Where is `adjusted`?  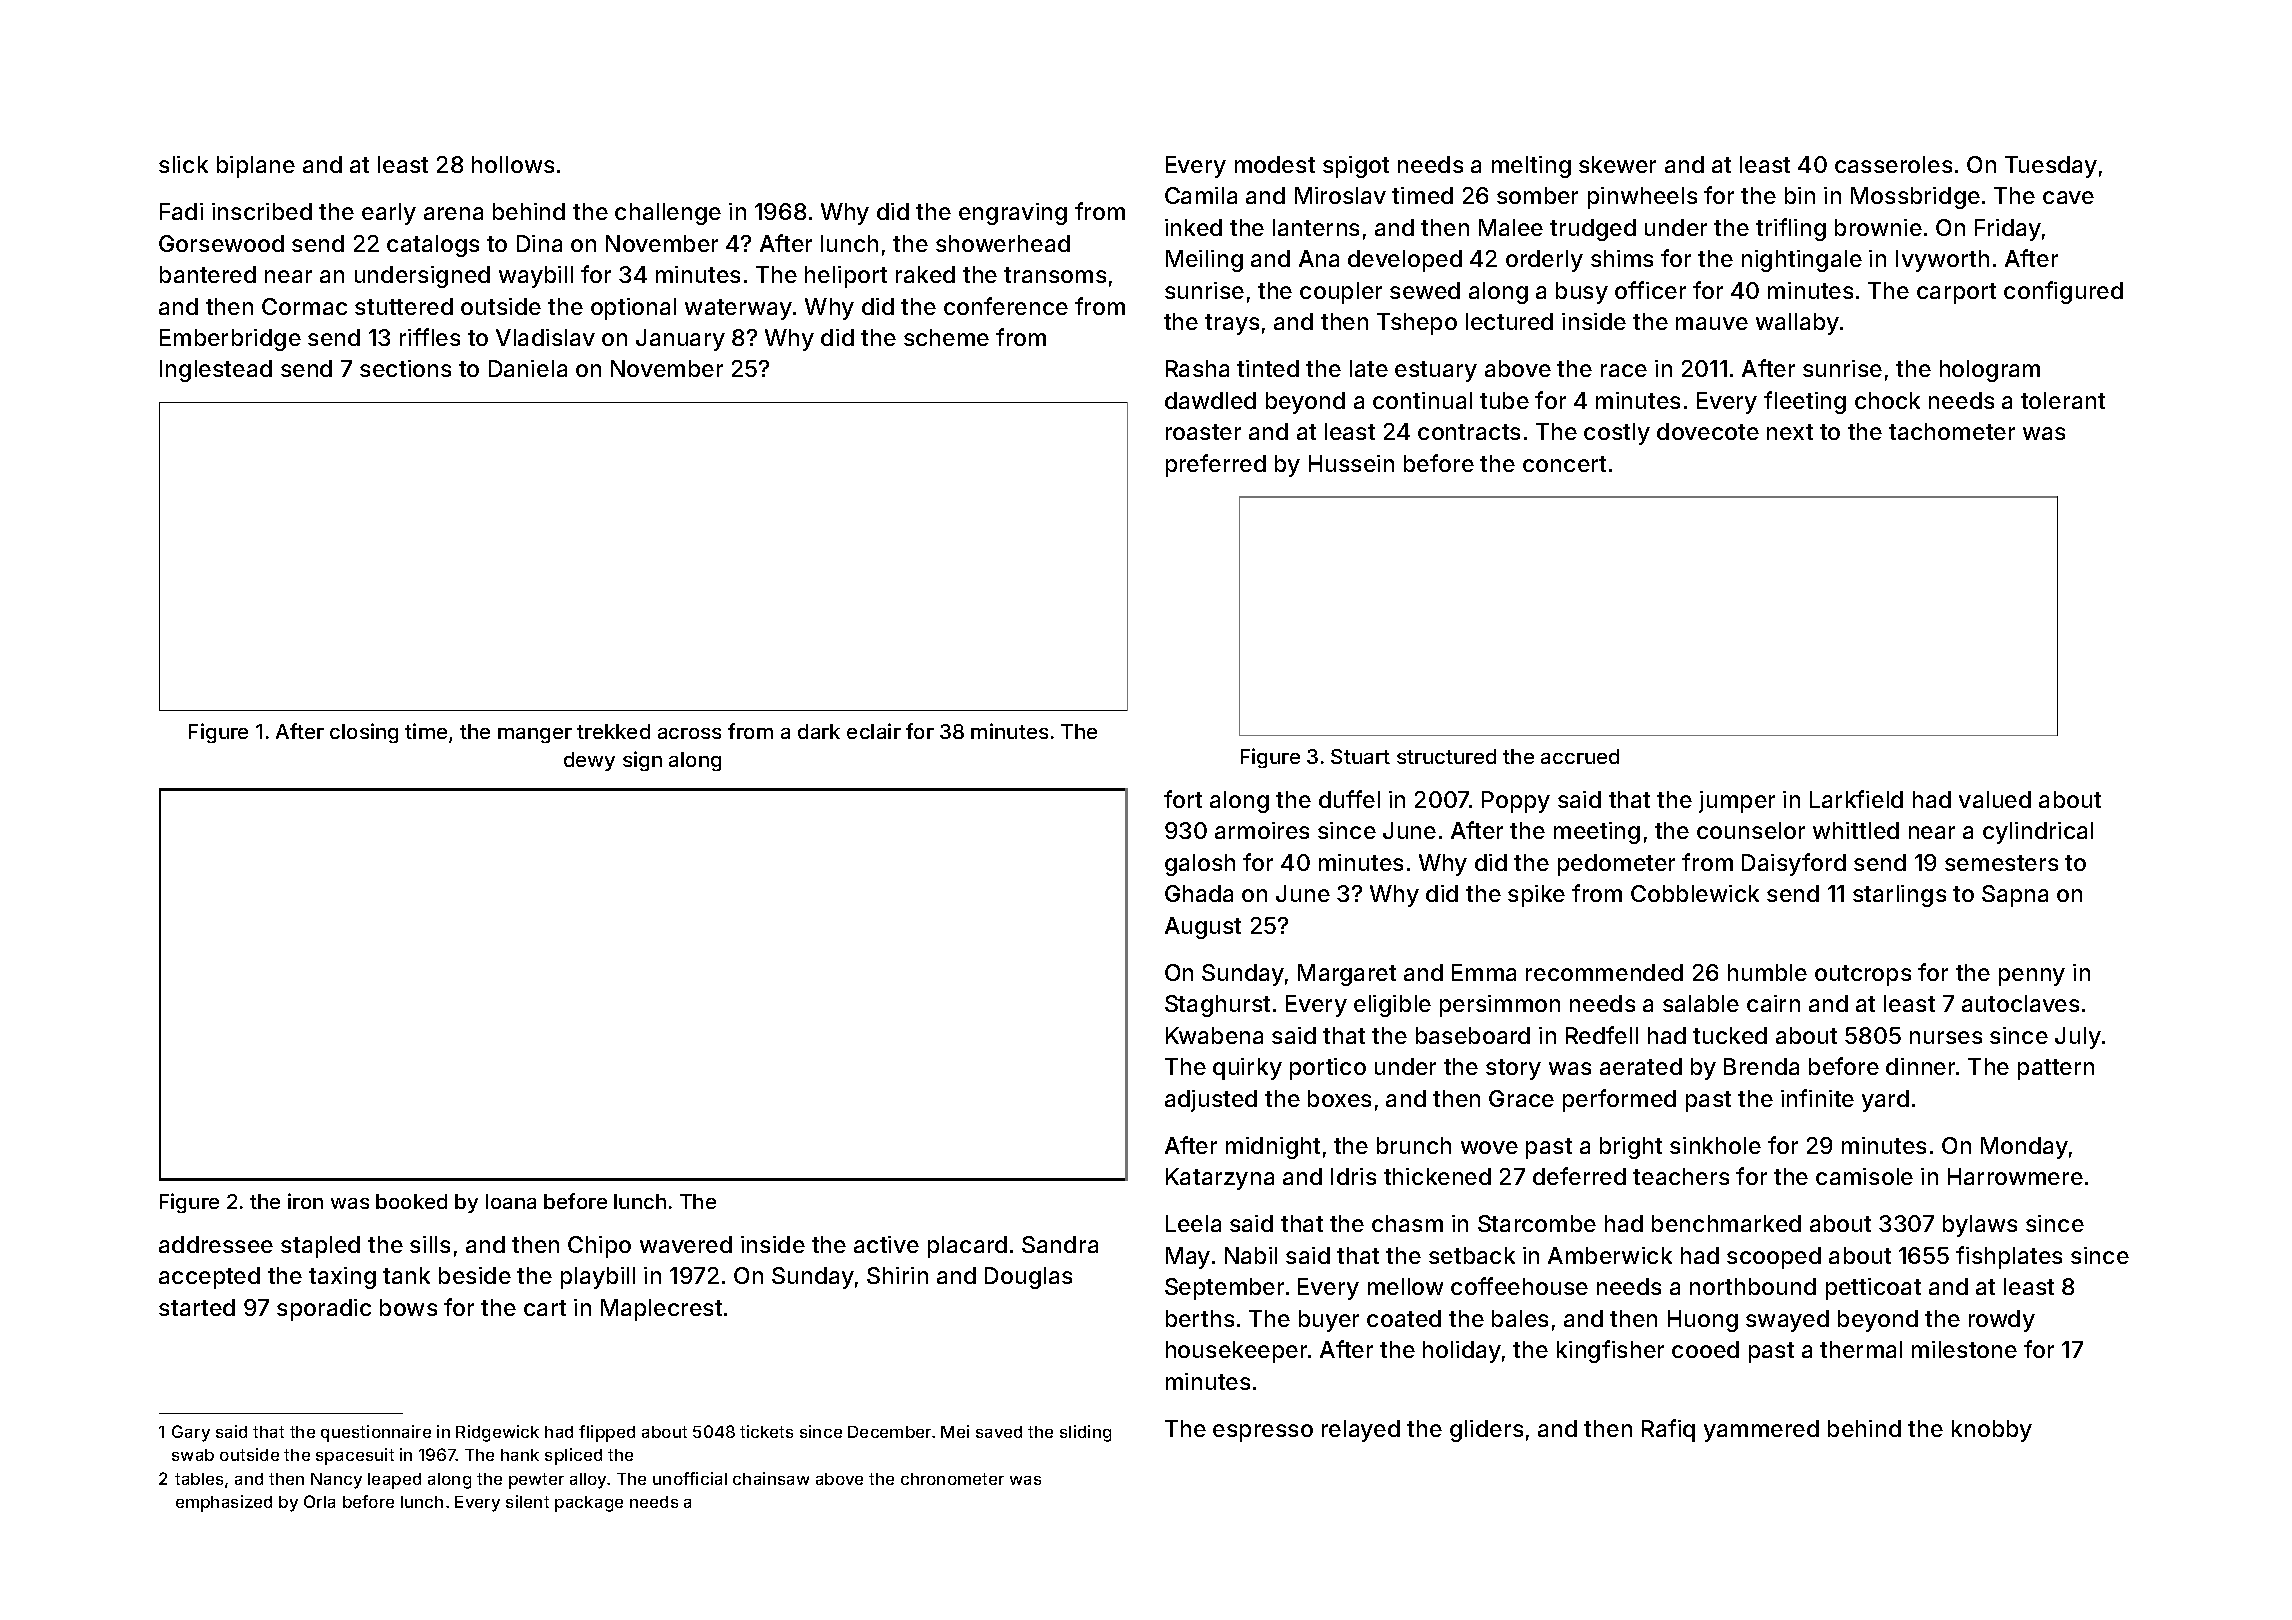 adjusted is located at coordinates (1211, 1101).
